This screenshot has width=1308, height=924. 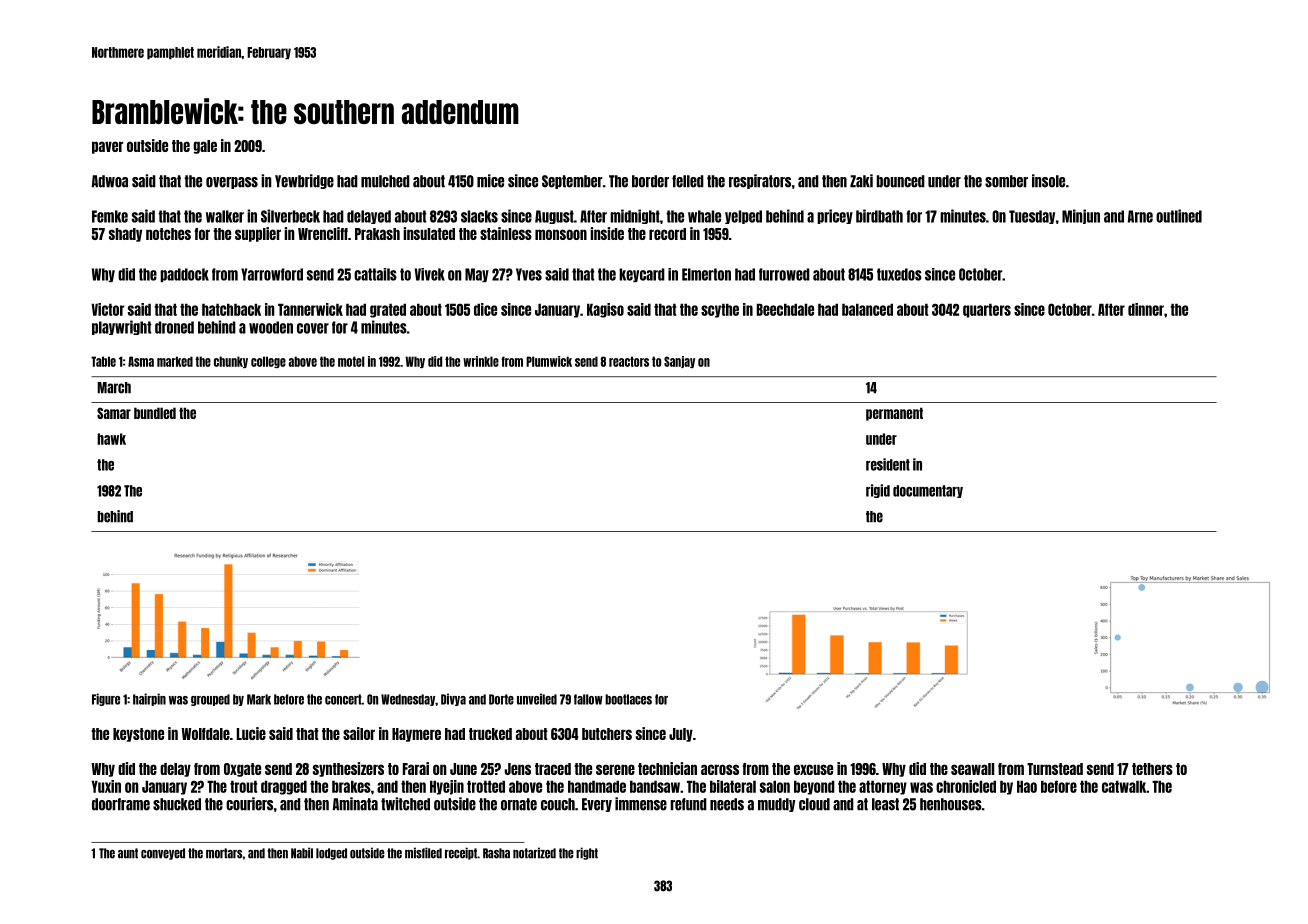 I want to click on record, so click(x=667, y=234).
